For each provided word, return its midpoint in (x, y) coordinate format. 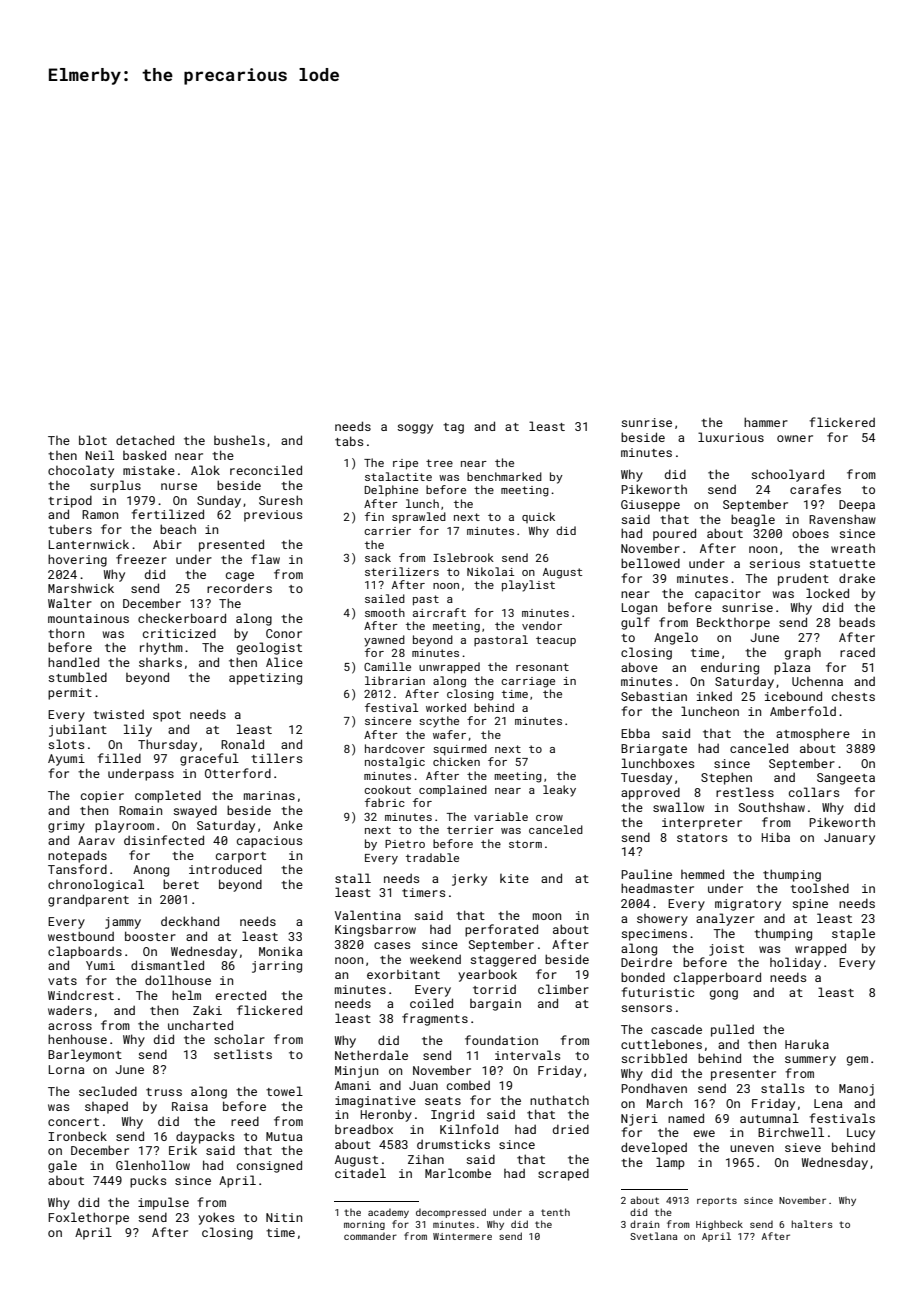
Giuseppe (650, 506)
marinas (269, 795)
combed (468, 1085)
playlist (528, 586)
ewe (704, 1133)
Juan (423, 1085)
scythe (439, 722)
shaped (106, 1108)
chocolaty (81, 471)
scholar (239, 1039)
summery (810, 1061)
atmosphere (813, 735)
